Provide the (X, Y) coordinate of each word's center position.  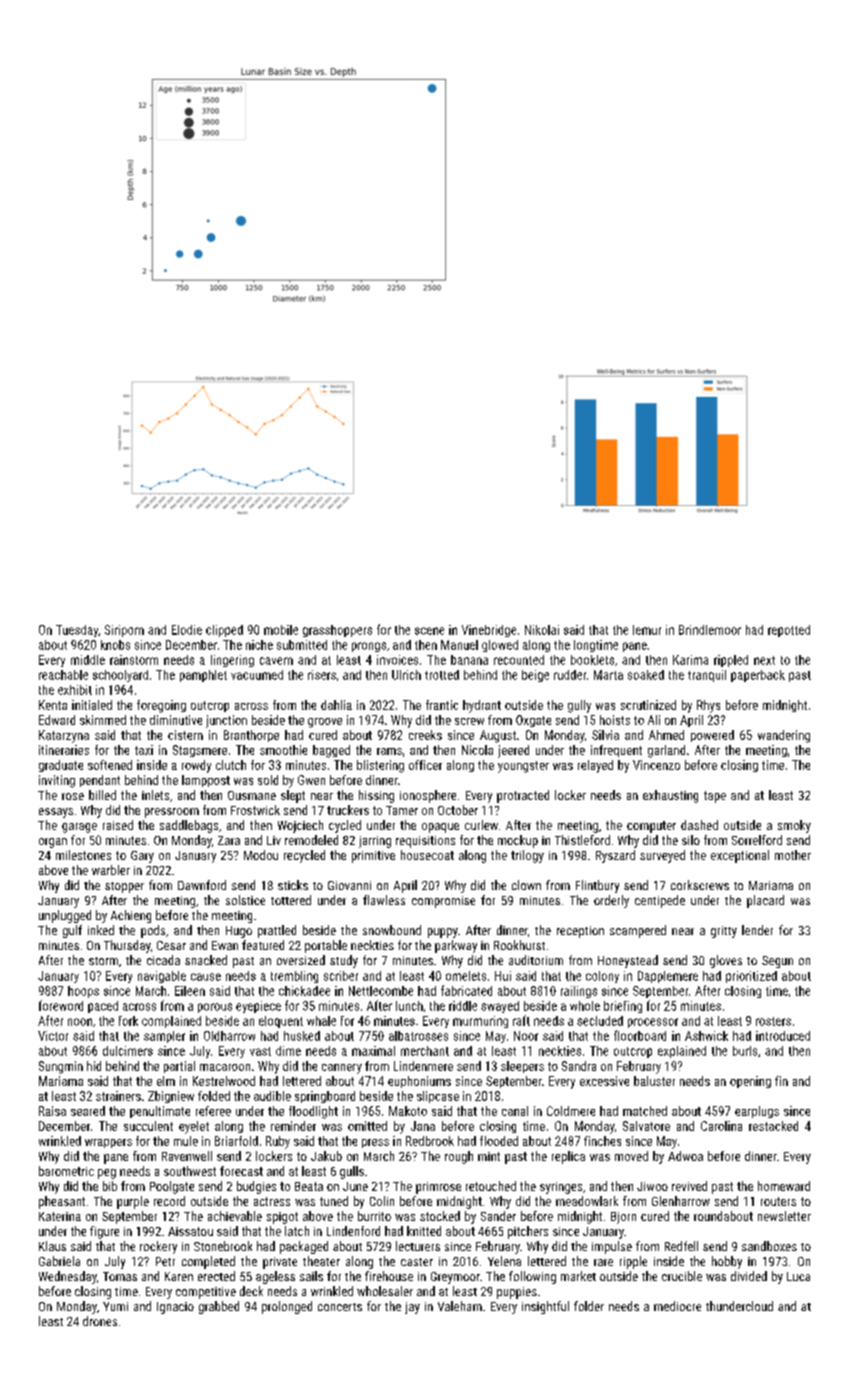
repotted (789, 631)
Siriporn (124, 631)
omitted (367, 1126)
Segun (777, 962)
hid (94, 1066)
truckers (348, 810)
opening (750, 1082)
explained (682, 1052)
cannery (342, 1069)
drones (100, 1321)
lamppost (206, 781)
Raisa (52, 1111)
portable (326, 946)
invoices (397, 660)
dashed (699, 825)
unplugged (65, 916)
